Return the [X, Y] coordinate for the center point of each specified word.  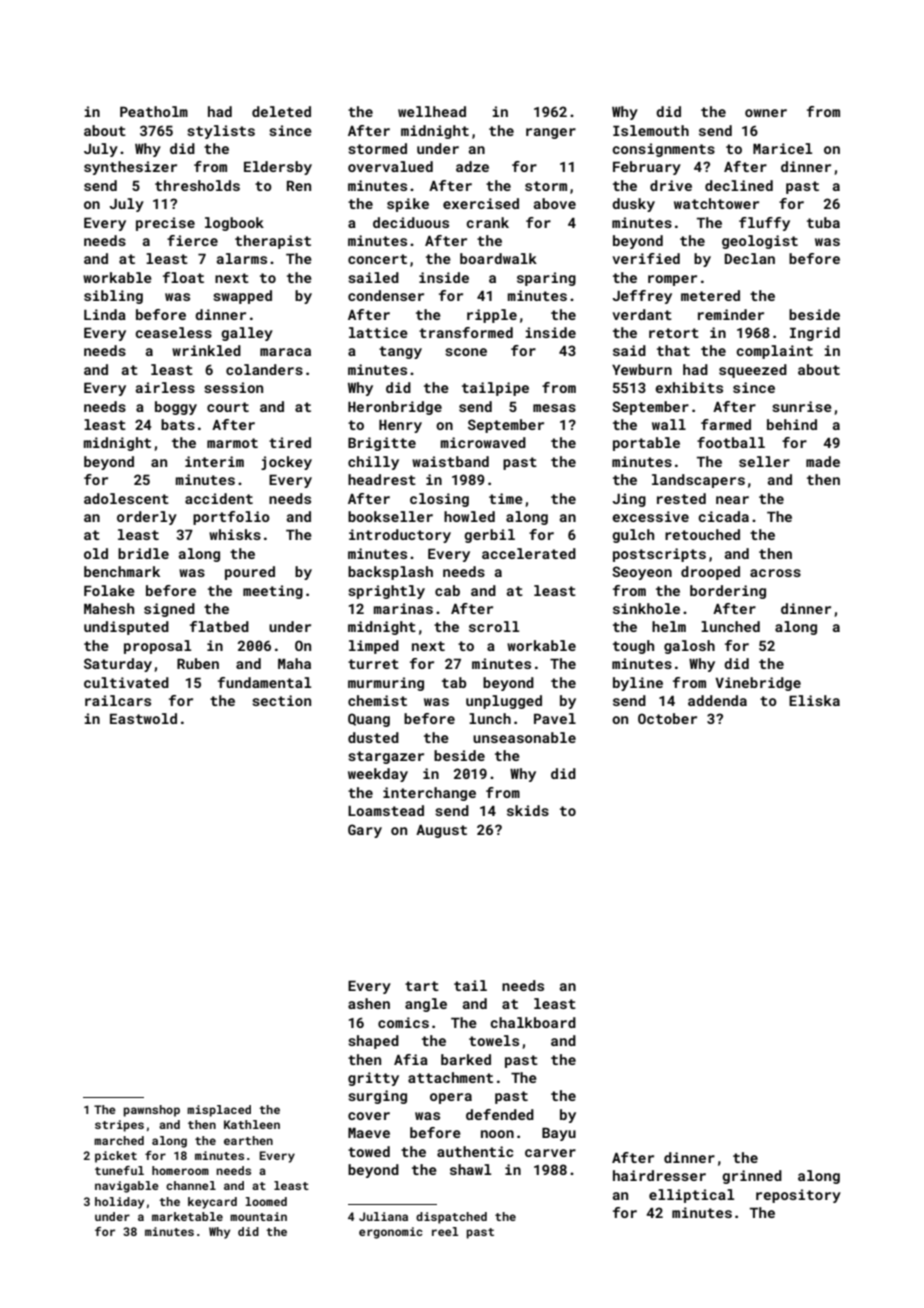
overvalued [390, 166]
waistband [450, 461]
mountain [258, 1216]
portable [646, 444]
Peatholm [154, 111]
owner [766, 113]
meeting [273, 592]
